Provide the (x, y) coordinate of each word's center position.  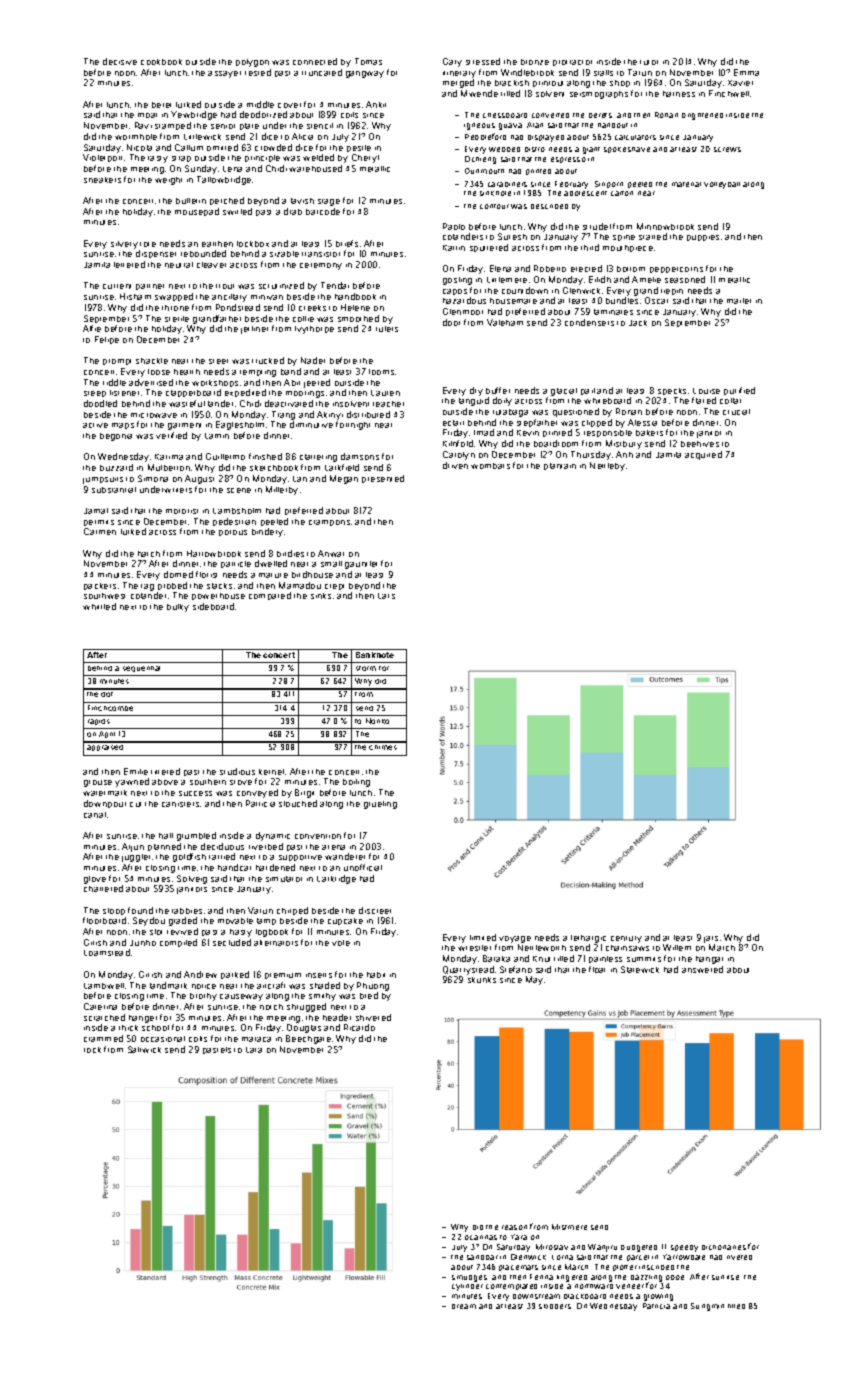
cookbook (161, 62)
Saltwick (144, 1049)
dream (464, 1306)
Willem (677, 947)
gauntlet (361, 565)
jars (711, 939)
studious (237, 771)
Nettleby (607, 466)
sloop (114, 911)
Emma (746, 72)
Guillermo (225, 456)
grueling (380, 805)
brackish (512, 83)
